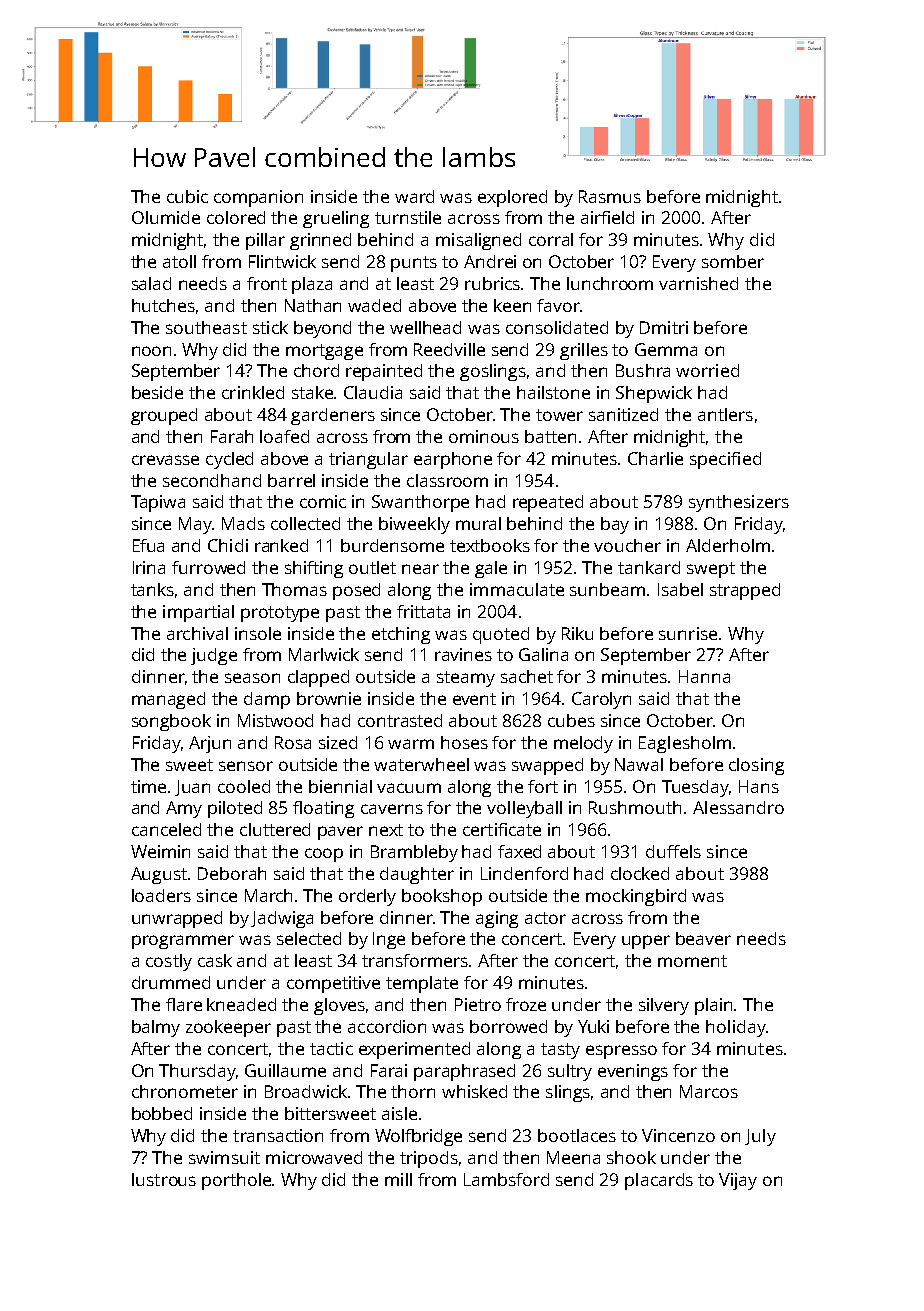 This image has height=1311, width=924. What do you see at coordinates (571, 720) in the image?
I see `cubes` at bounding box center [571, 720].
